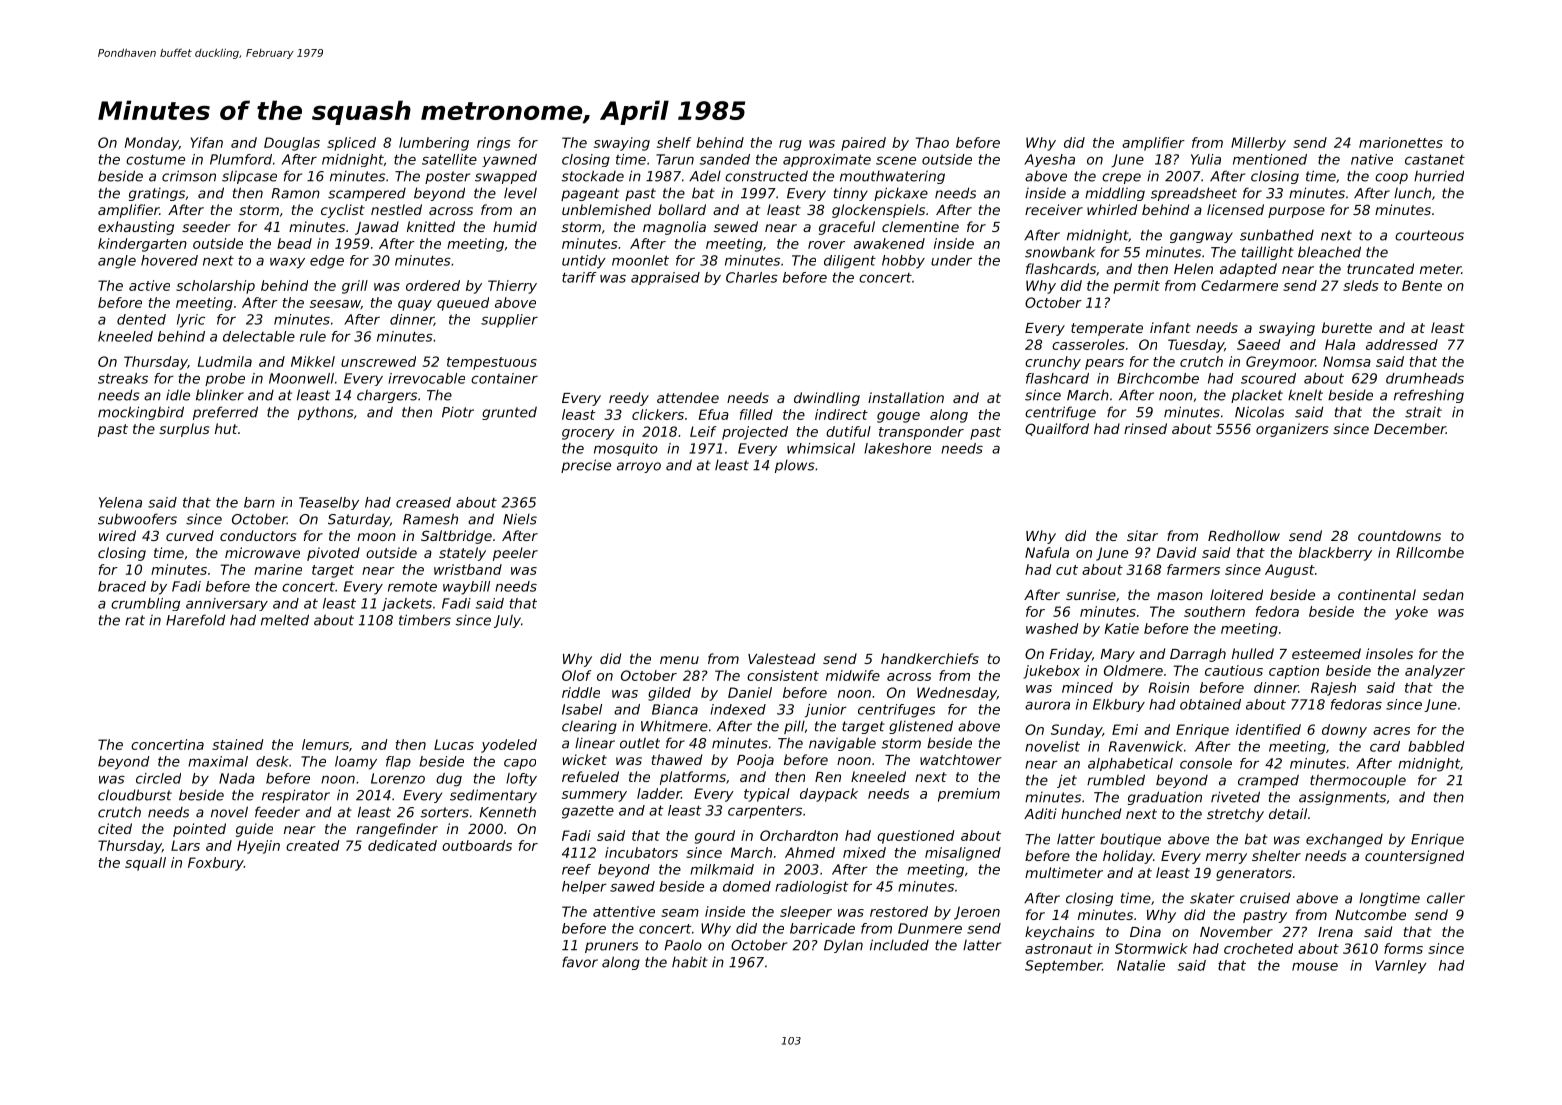 The image size is (1562, 1105). Describe the element at coordinates (811, 887) in the page. I see `radiologist` at that location.
